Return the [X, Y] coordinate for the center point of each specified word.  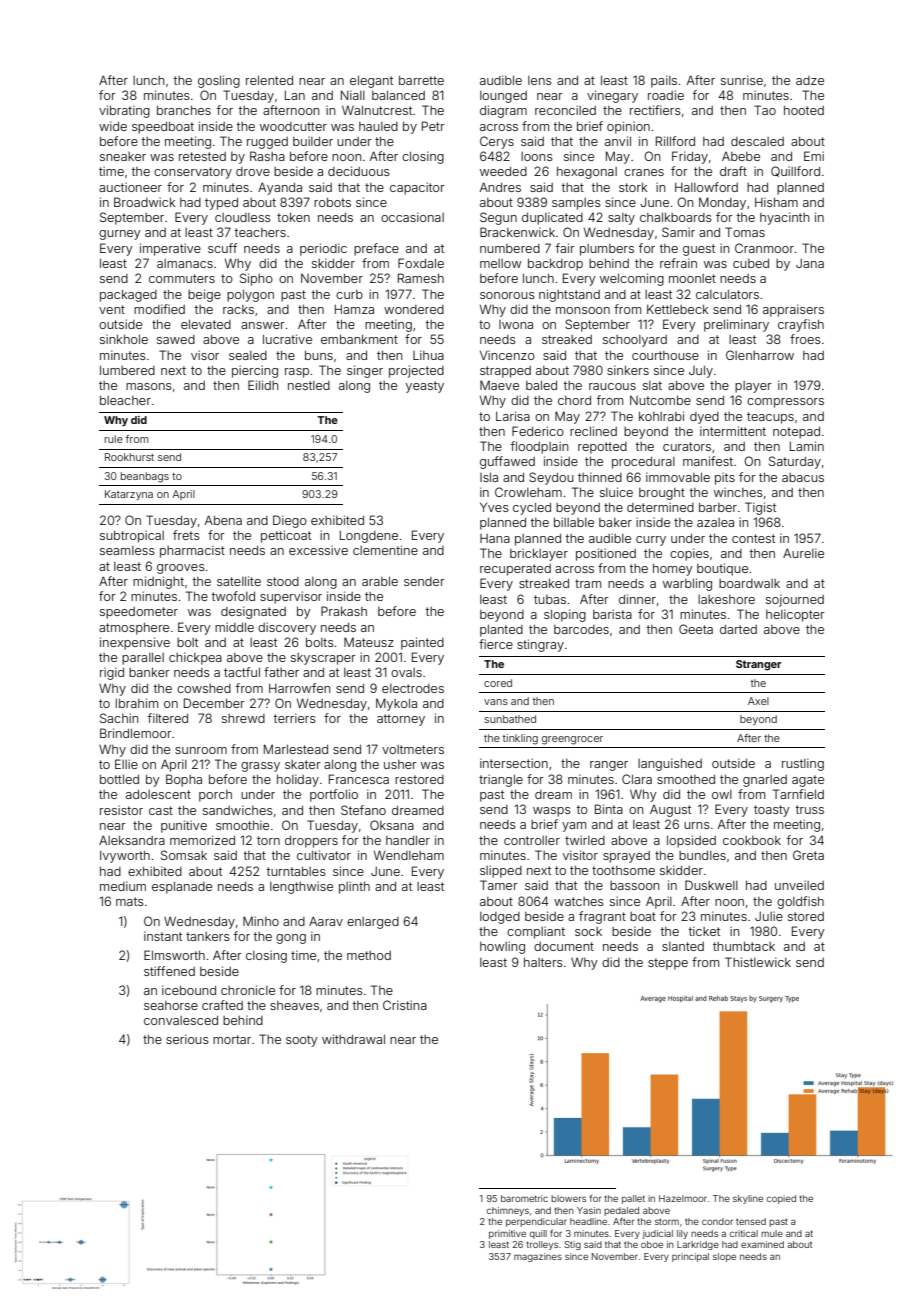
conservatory [193, 173]
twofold [233, 596]
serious [187, 1039]
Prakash [344, 611]
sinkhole [124, 339]
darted [738, 629]
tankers [208, 936]
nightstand [569, 295]
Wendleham [409, 855]
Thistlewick [758, 962]
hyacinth [784, 218]
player [753, 387]
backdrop [555, 265]
